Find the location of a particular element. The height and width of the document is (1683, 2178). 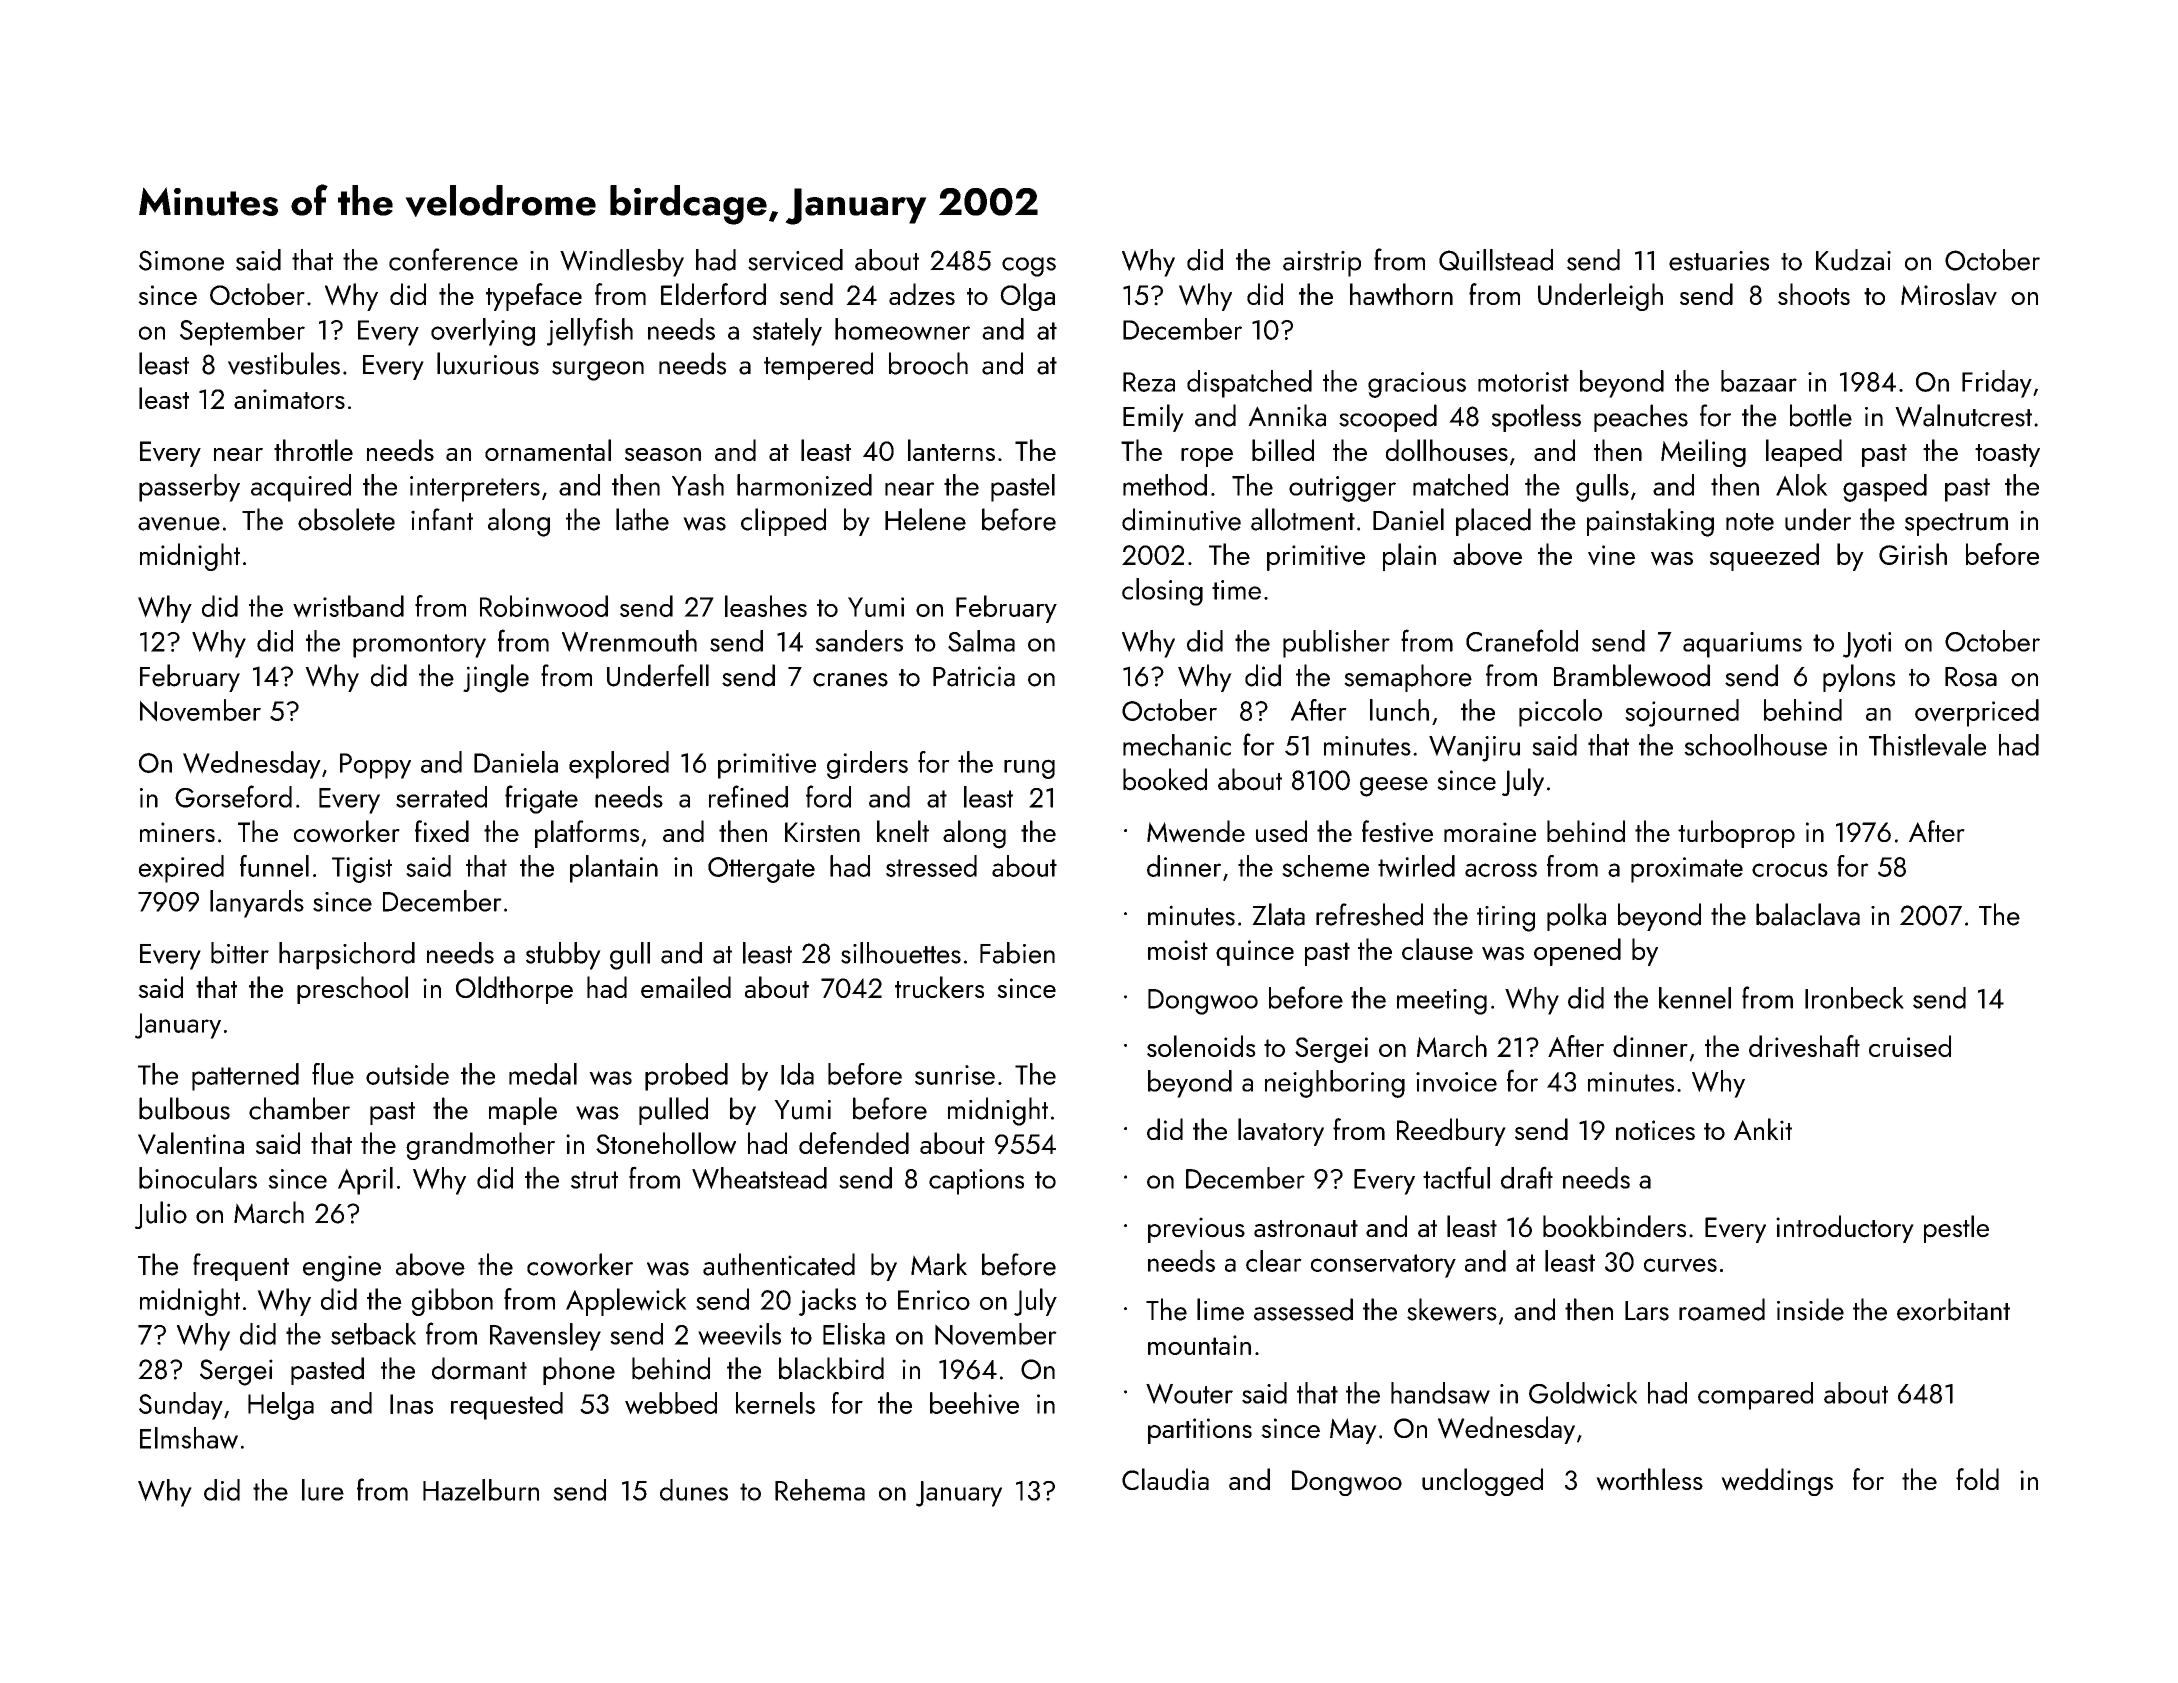

cruised is located at coordinates (1910, 1046).
